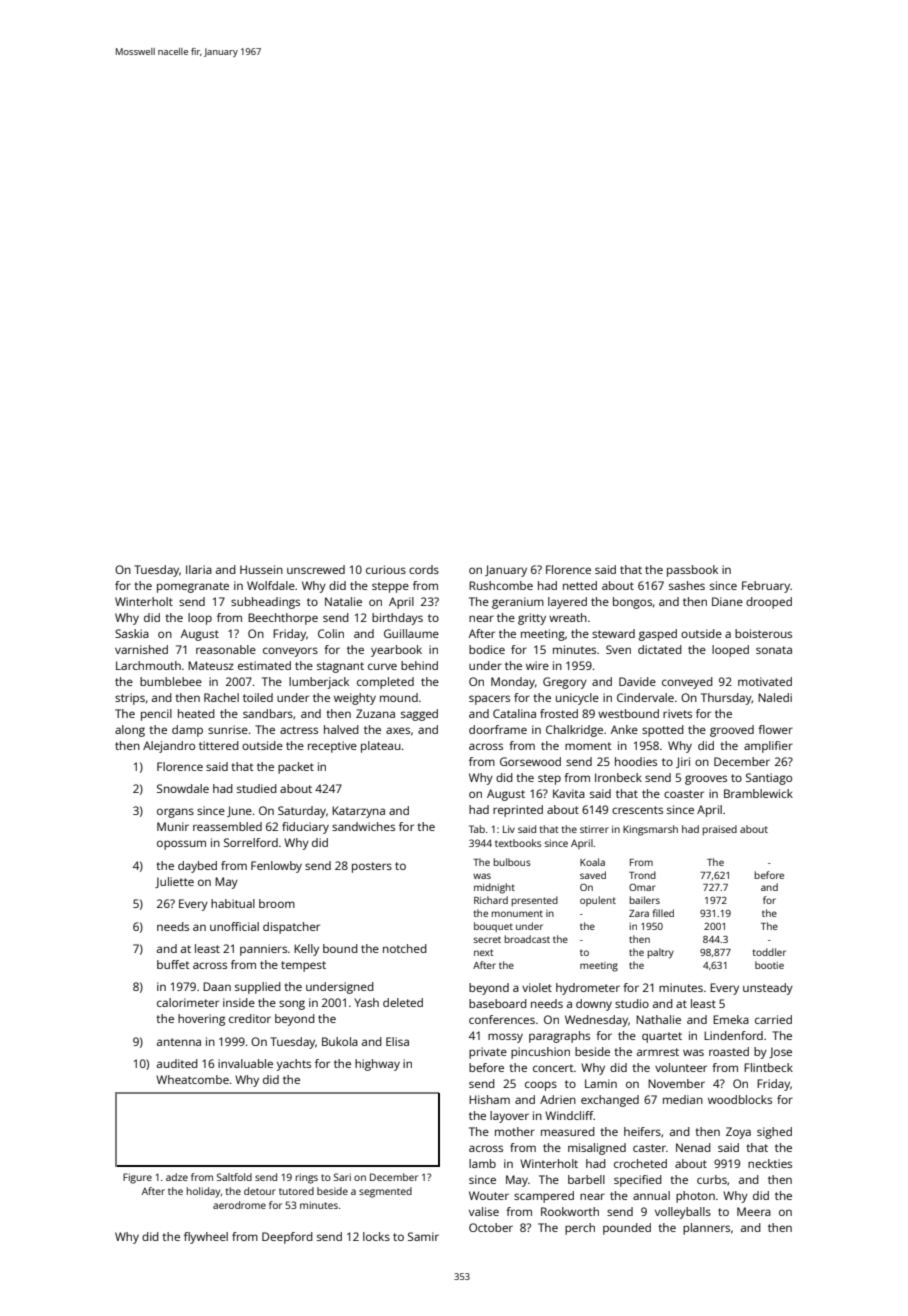 The image size is (908, 1316). I want to click on adze, so click(177, 1177).
